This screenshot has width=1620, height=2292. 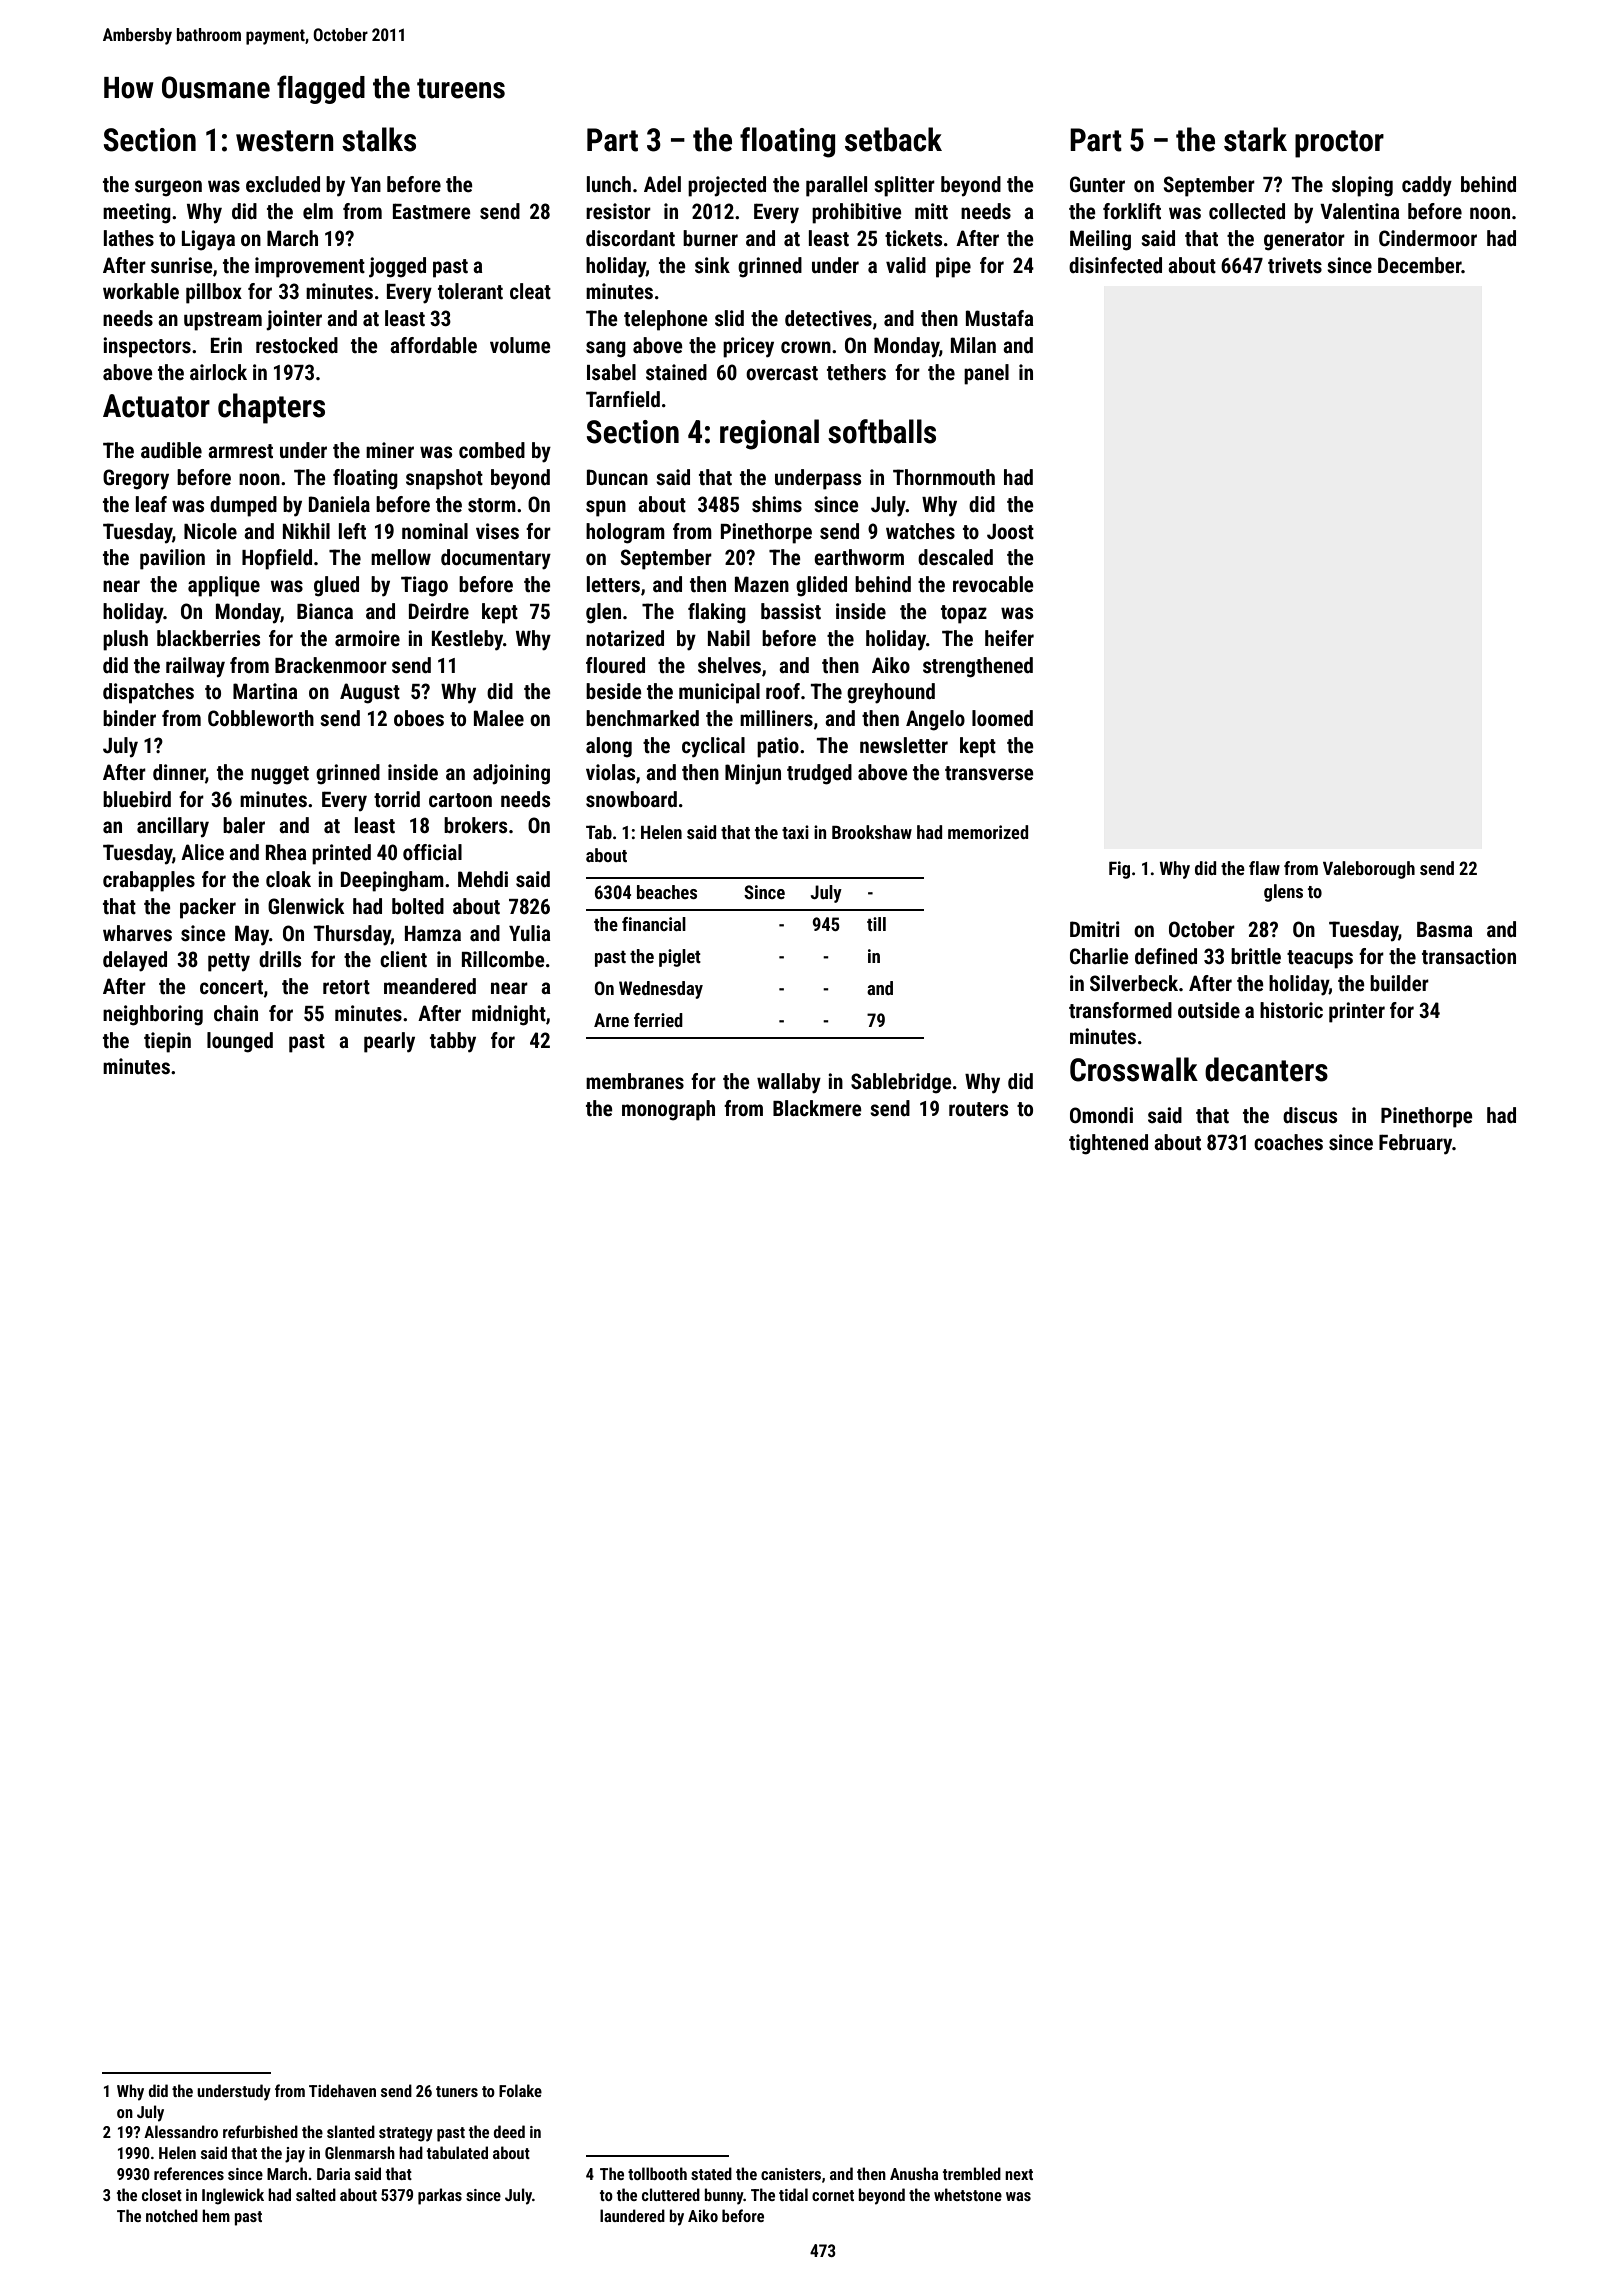 I want to click on overcast, so click(x=782, y=373).
